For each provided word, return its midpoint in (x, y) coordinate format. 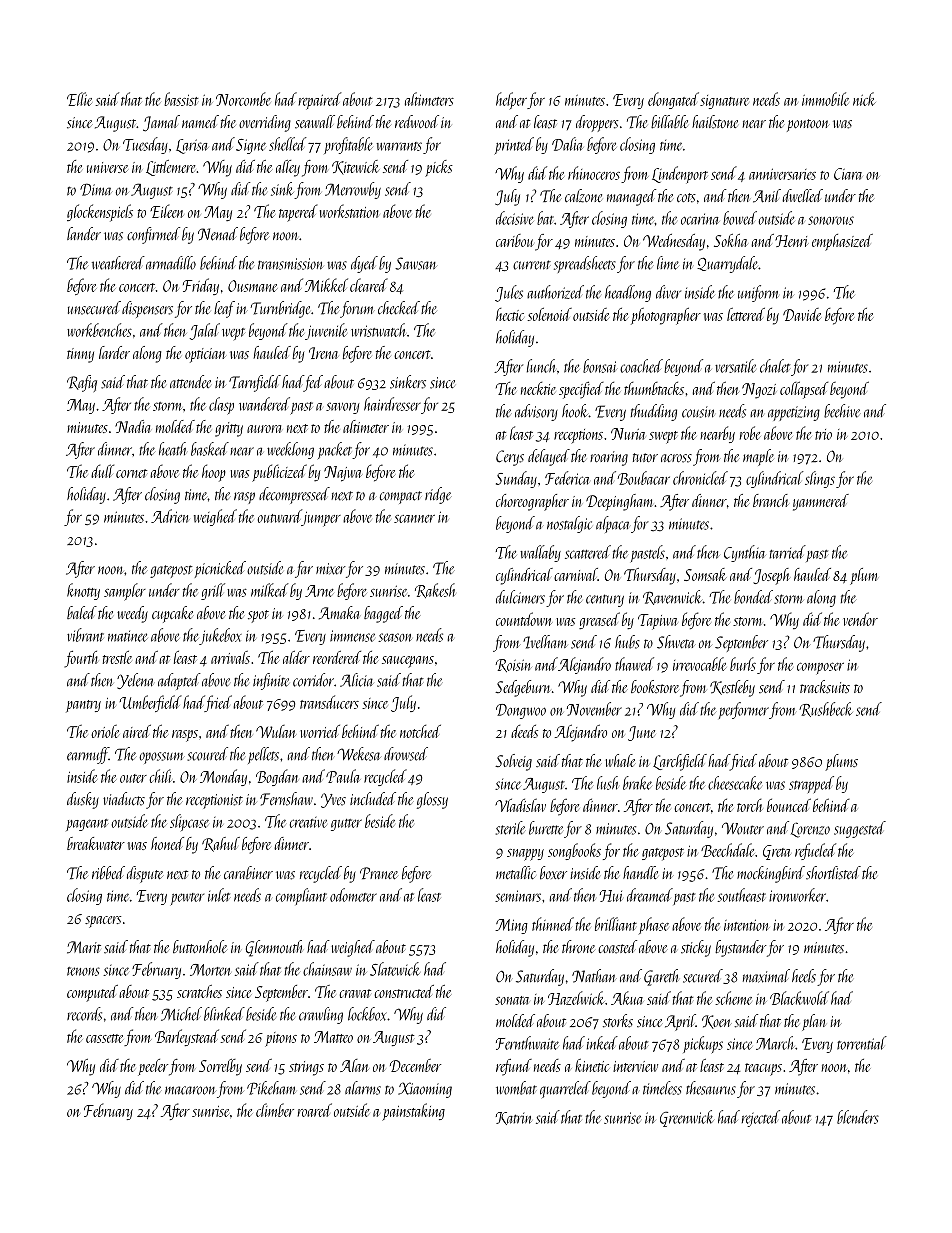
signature (724, 102)
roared (315, 1110)
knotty (83, 591)
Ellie (79, 99)
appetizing (794, 413)
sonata (512, 1000)
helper (511, 101)
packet (335, 450)
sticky (696, 948)
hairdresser (392, 404)
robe (750, 433)
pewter (187, 899)
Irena (323, 353)
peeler (153, 1067)
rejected (761, 1118)
